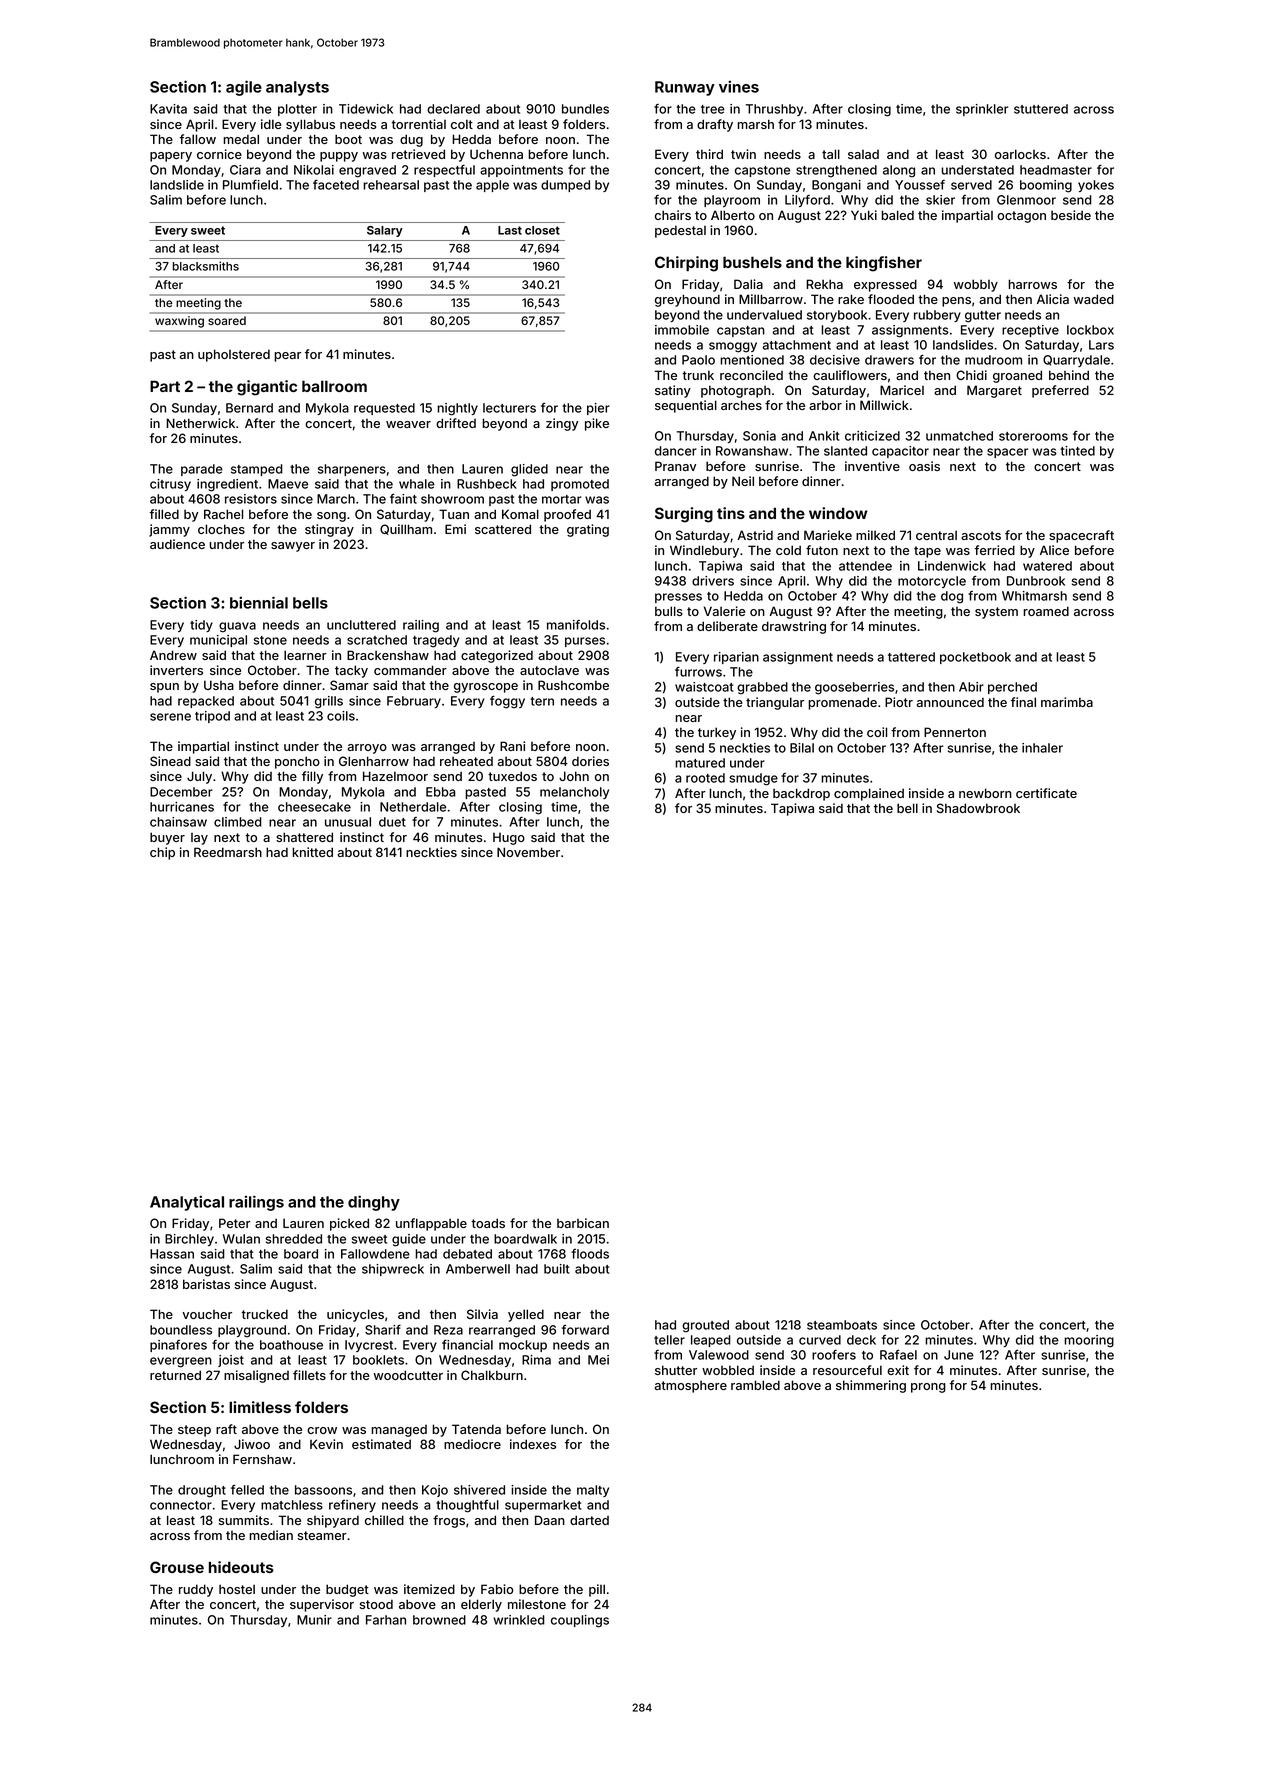 Image resolution: width=1264 pixels, height=1788 pixels. Describe the element at coordinates (1020, 154) in the page. I see `oarlocks` at that location.
